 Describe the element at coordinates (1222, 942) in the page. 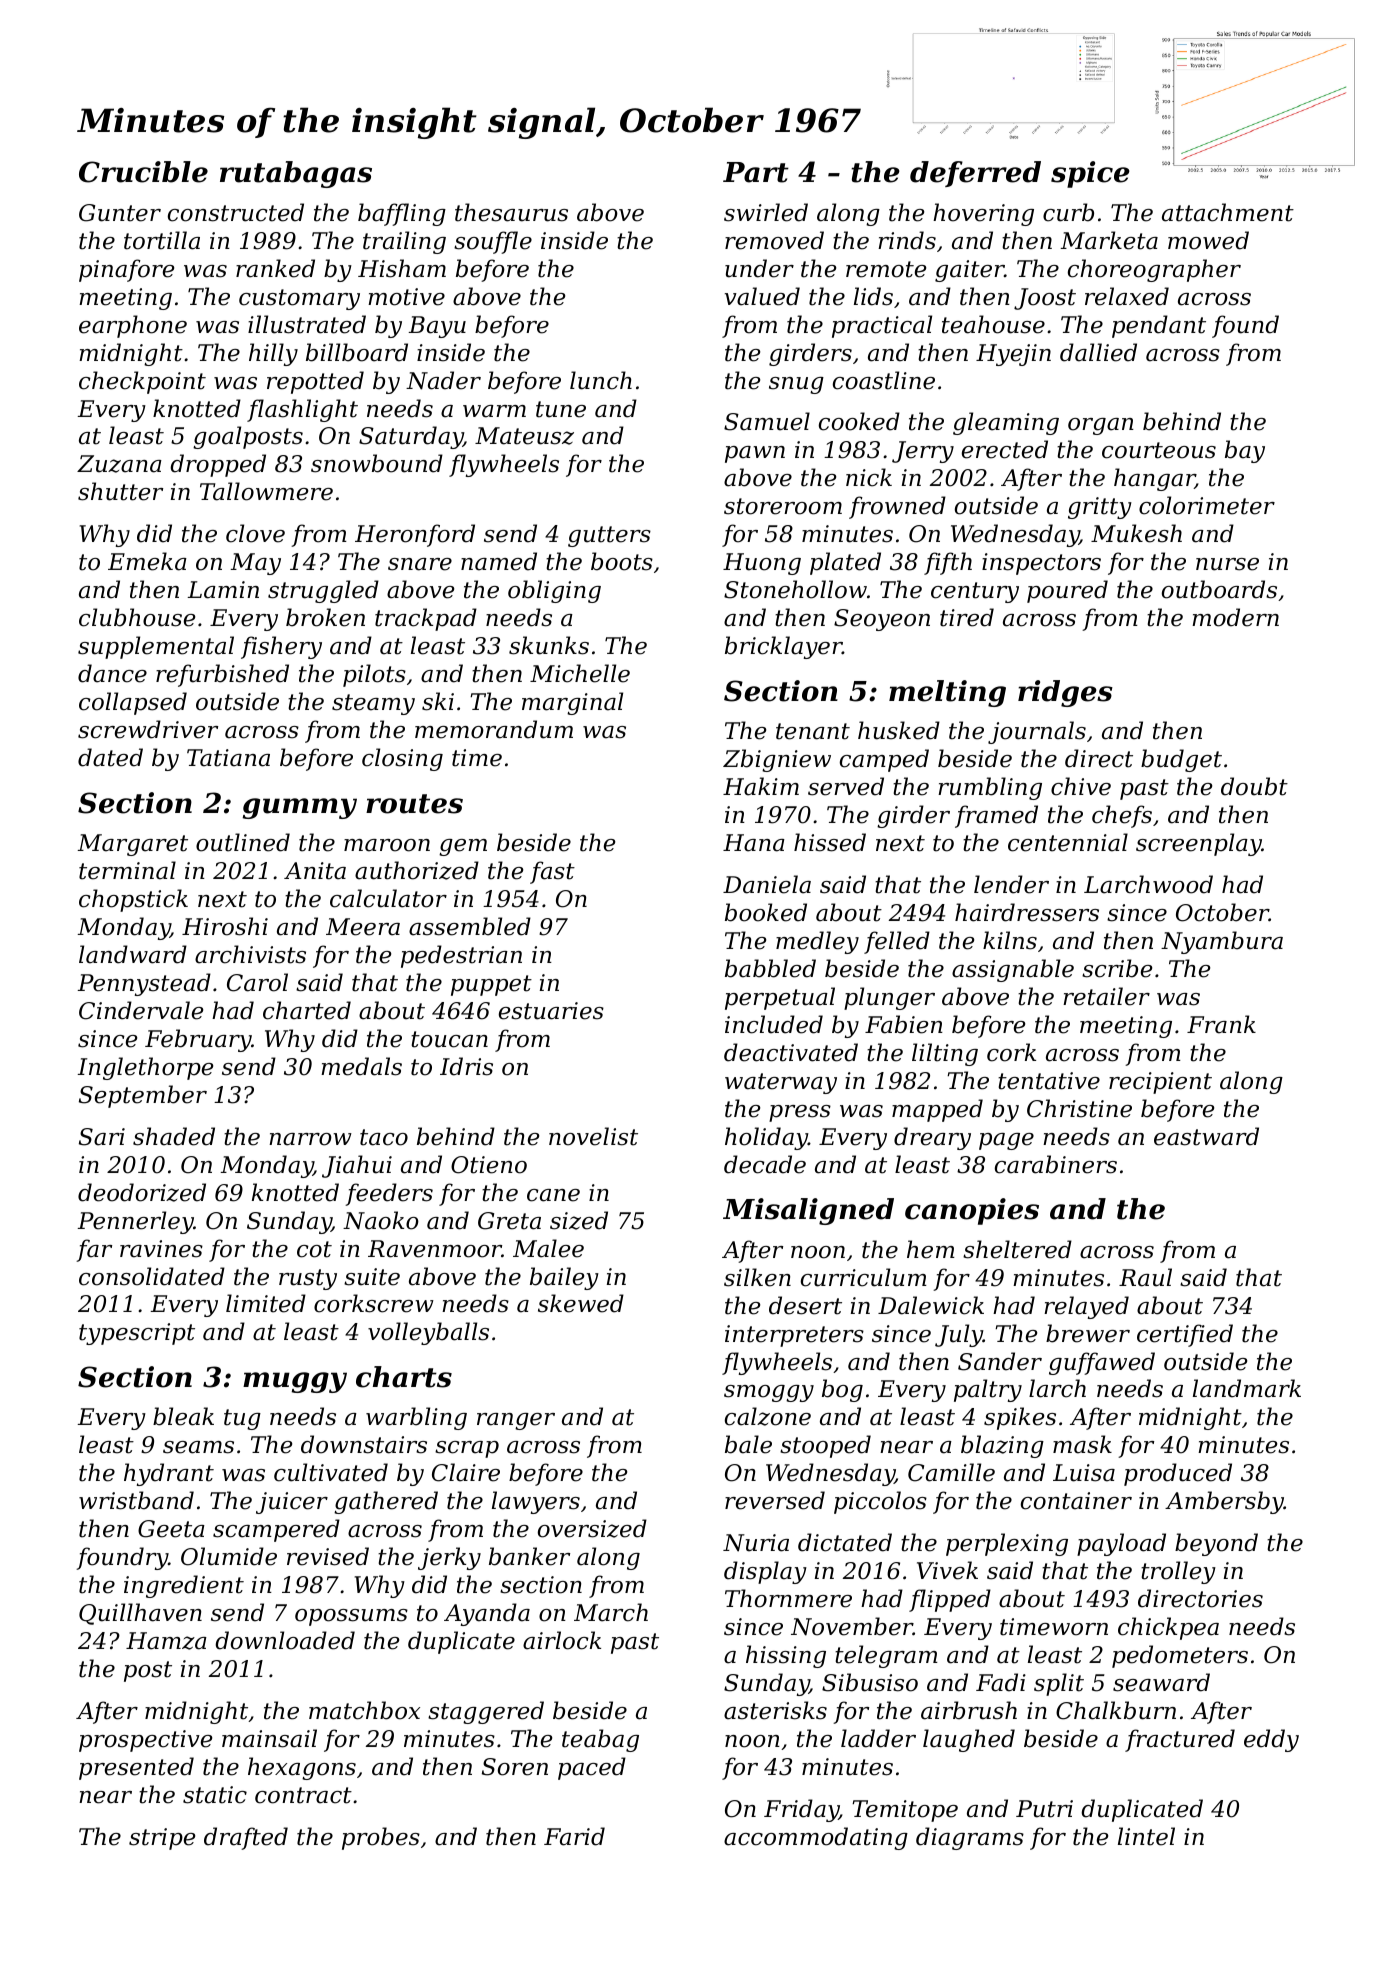

I see `Nyambura` at that location.
